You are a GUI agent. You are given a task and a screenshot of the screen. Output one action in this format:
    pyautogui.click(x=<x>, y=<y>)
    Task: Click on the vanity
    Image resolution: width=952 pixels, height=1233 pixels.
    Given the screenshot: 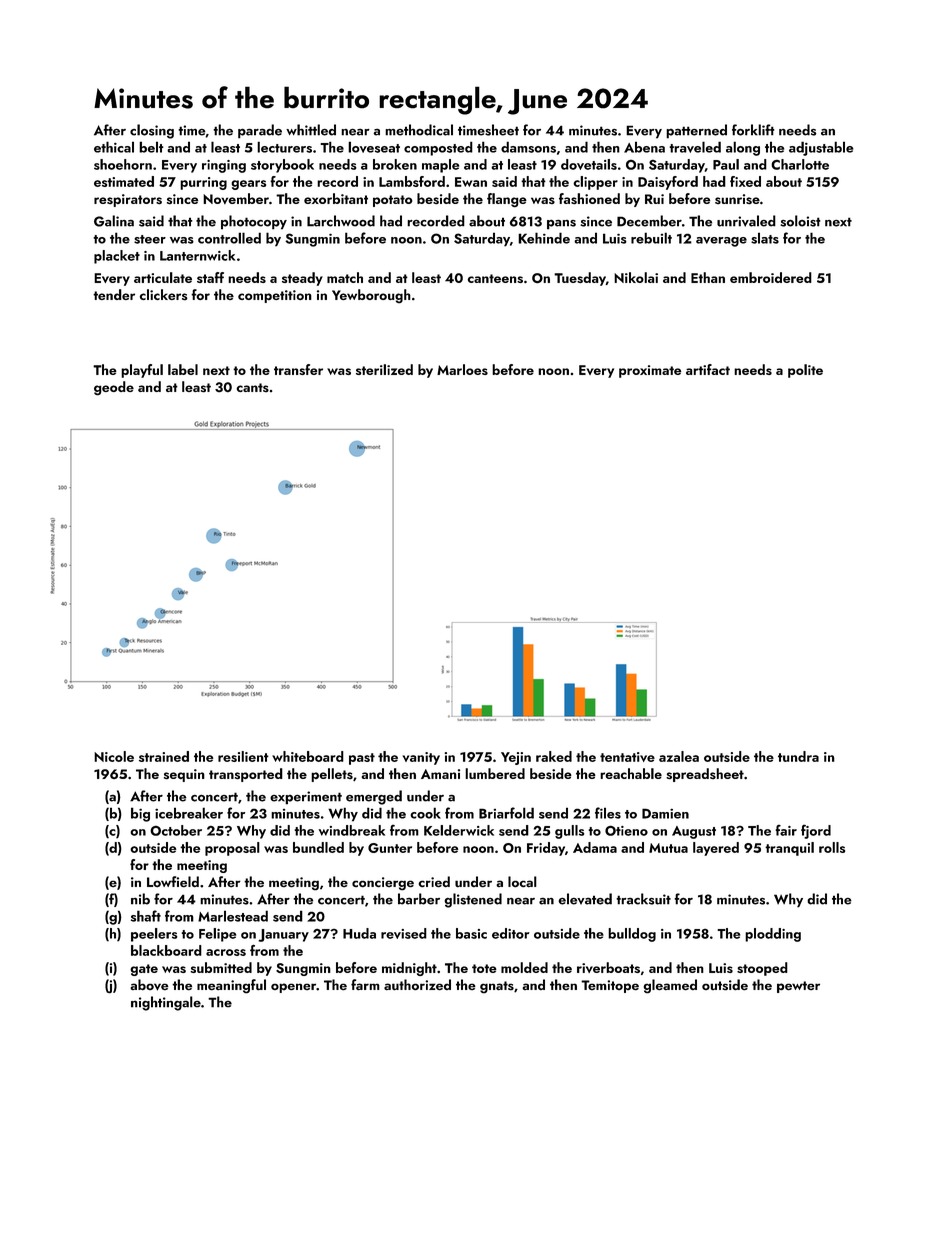 What is the action you would take?
    pyautogui.click(x=421, y=758)
